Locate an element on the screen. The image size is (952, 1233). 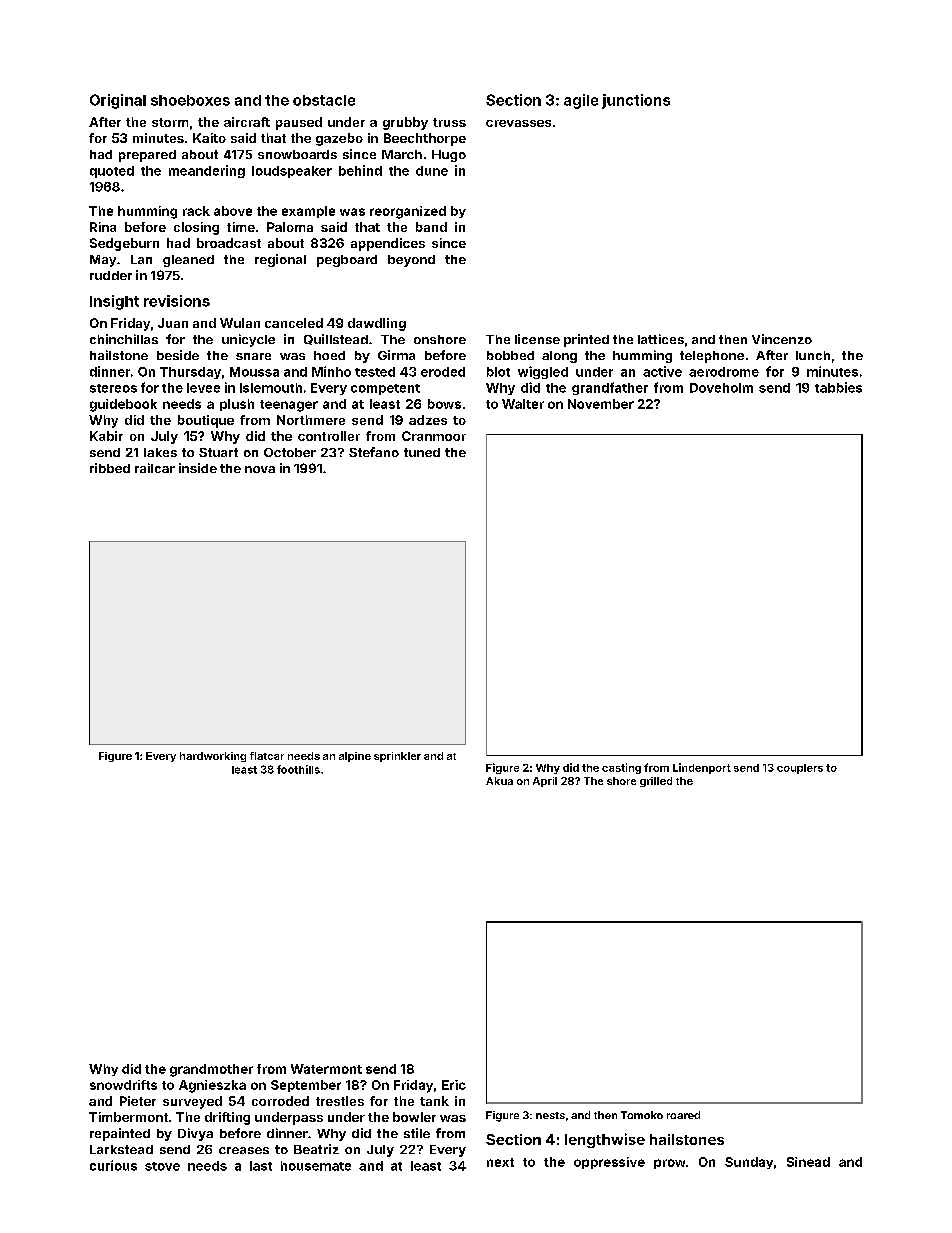
foothills is located at coordinates (298, 769).
